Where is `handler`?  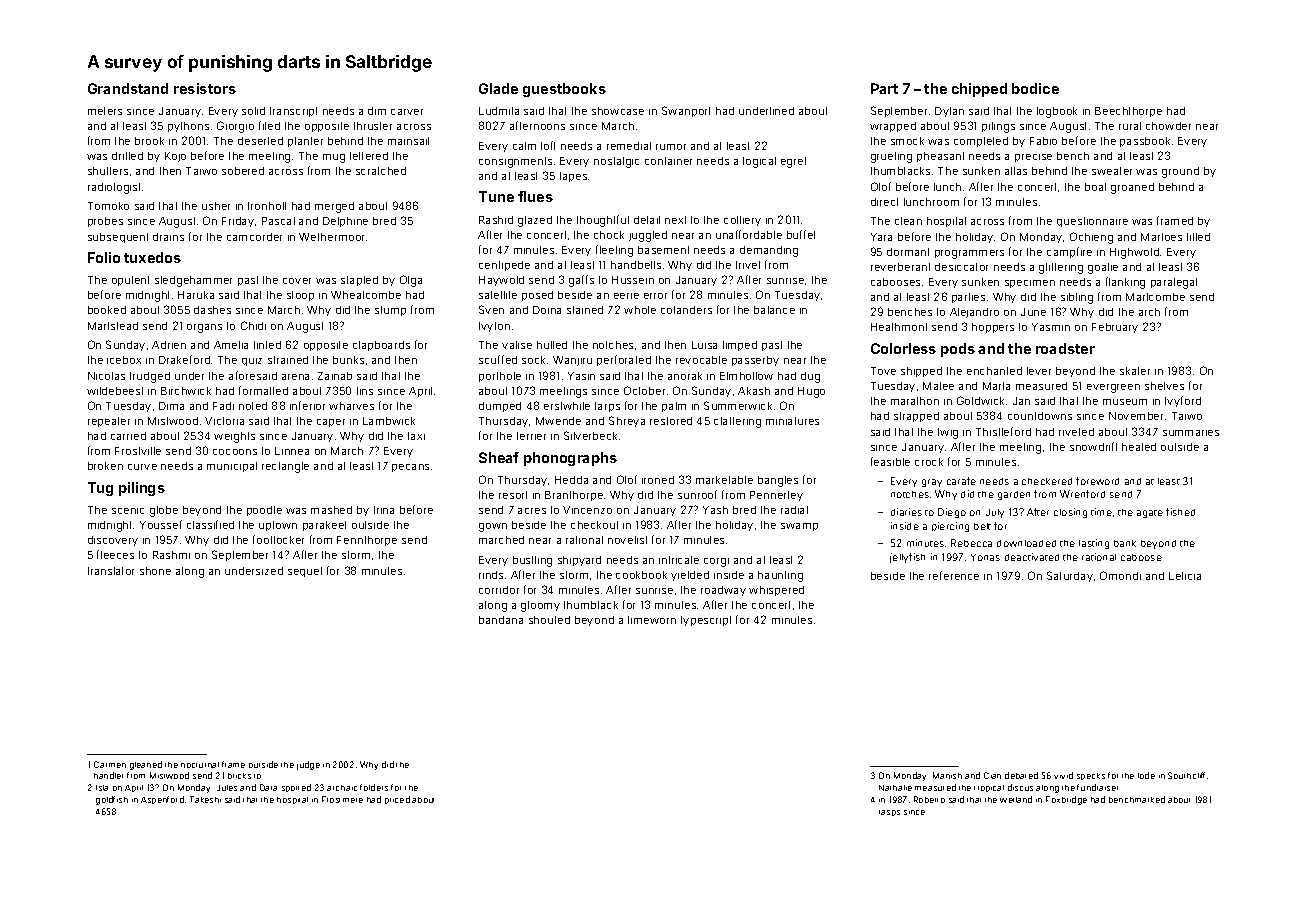
handler is located at coordinates (108, 775).
